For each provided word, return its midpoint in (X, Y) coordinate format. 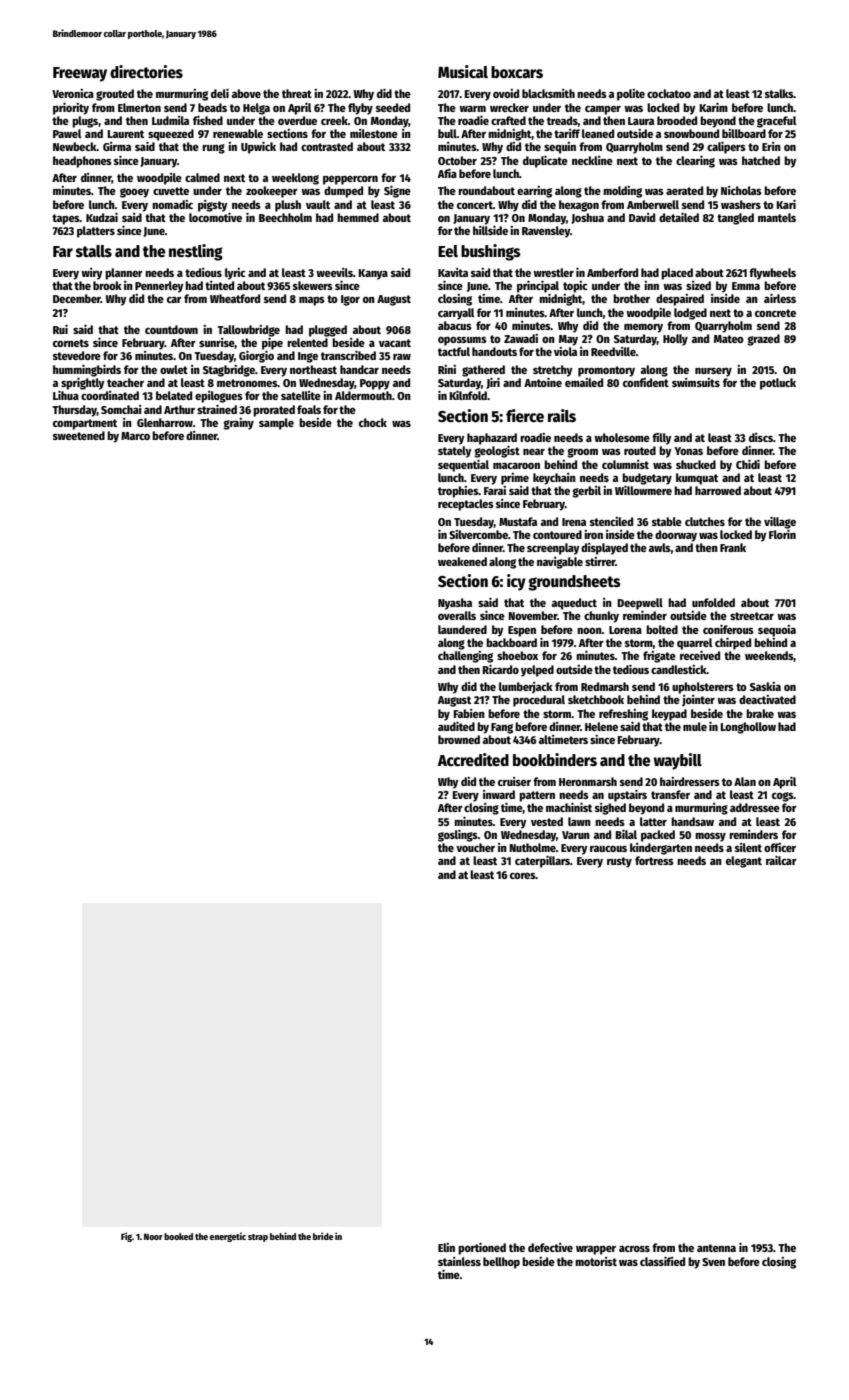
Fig (126, 1237)
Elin (446, 1247)
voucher (475, 847)
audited (456, 726)
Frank (733, 547)
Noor (153, 1236)
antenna (716, 1248)
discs (761, 437)
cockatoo (669, 93)
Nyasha (455, 604)
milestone (374, 133)
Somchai (121, 409)
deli (220, 93)
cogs (783, 797)
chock (373, 422)
